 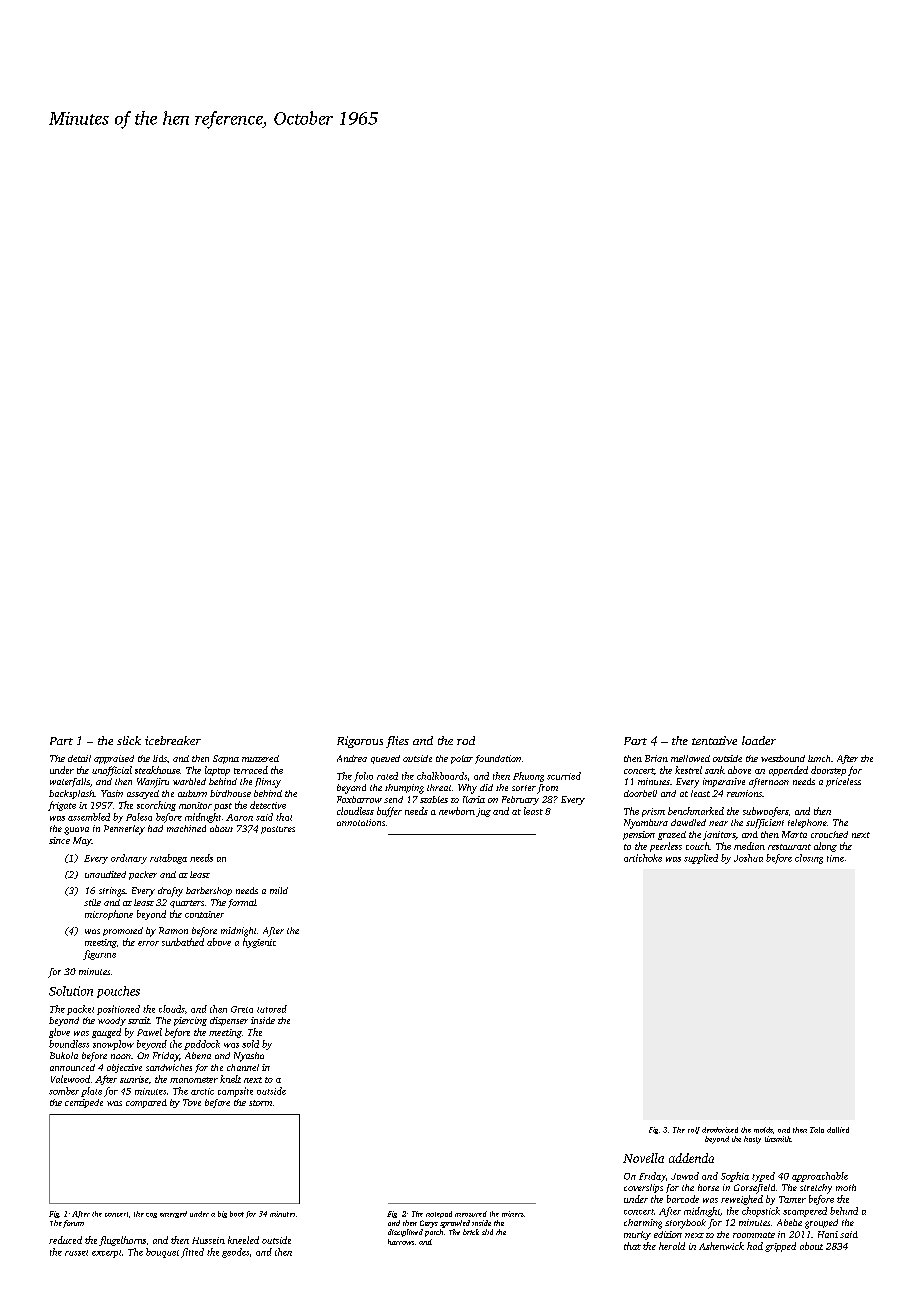 What do you see at coordinates (173, 740) in the screenshot?
I see `icebreaker` at bounding box center [173, 740].
